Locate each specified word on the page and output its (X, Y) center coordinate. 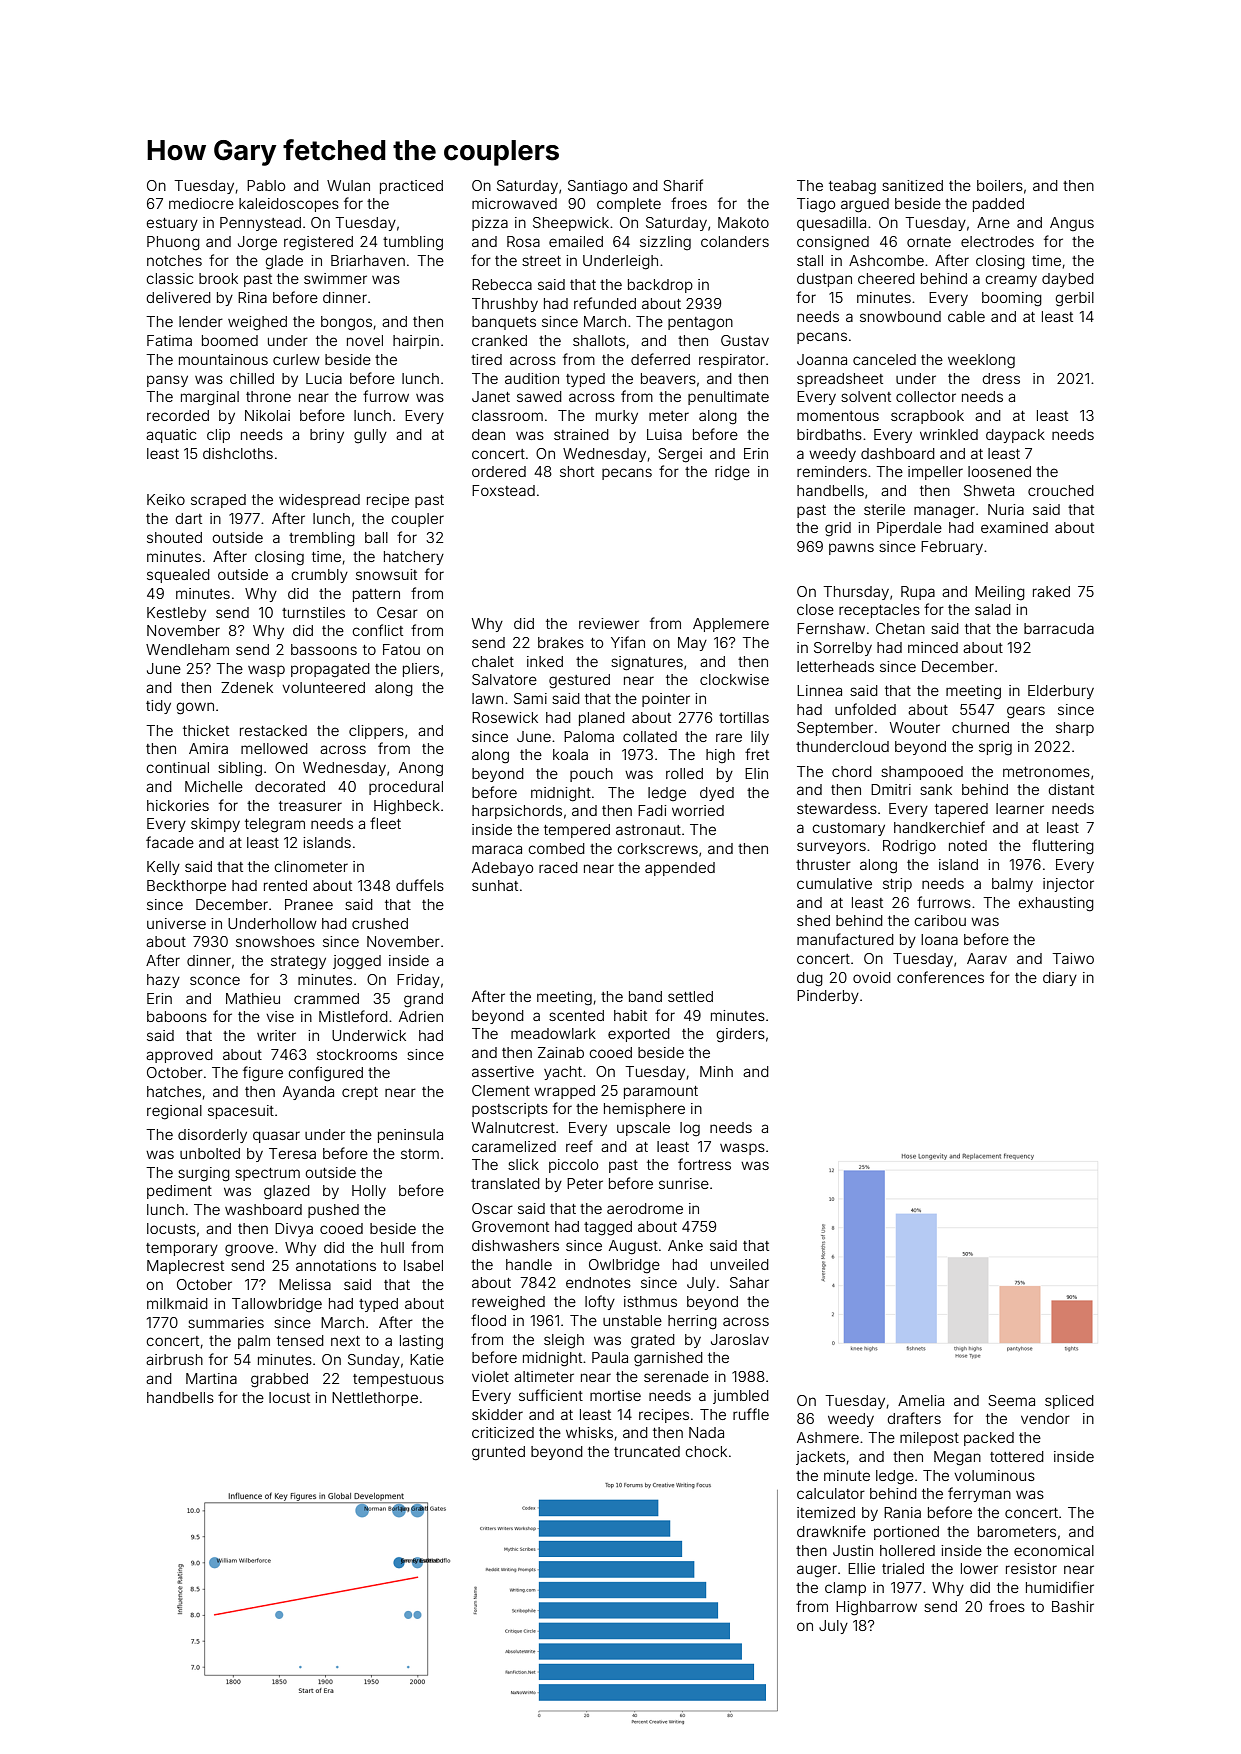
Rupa (918, 593)
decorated (290, 786)
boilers (1000, 185)
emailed (576, 241)
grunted (498, 1453)
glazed (287, 1192)
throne (268, 396)
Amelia (921, 1400)
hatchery (414, 558)
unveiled (740, 1264)
